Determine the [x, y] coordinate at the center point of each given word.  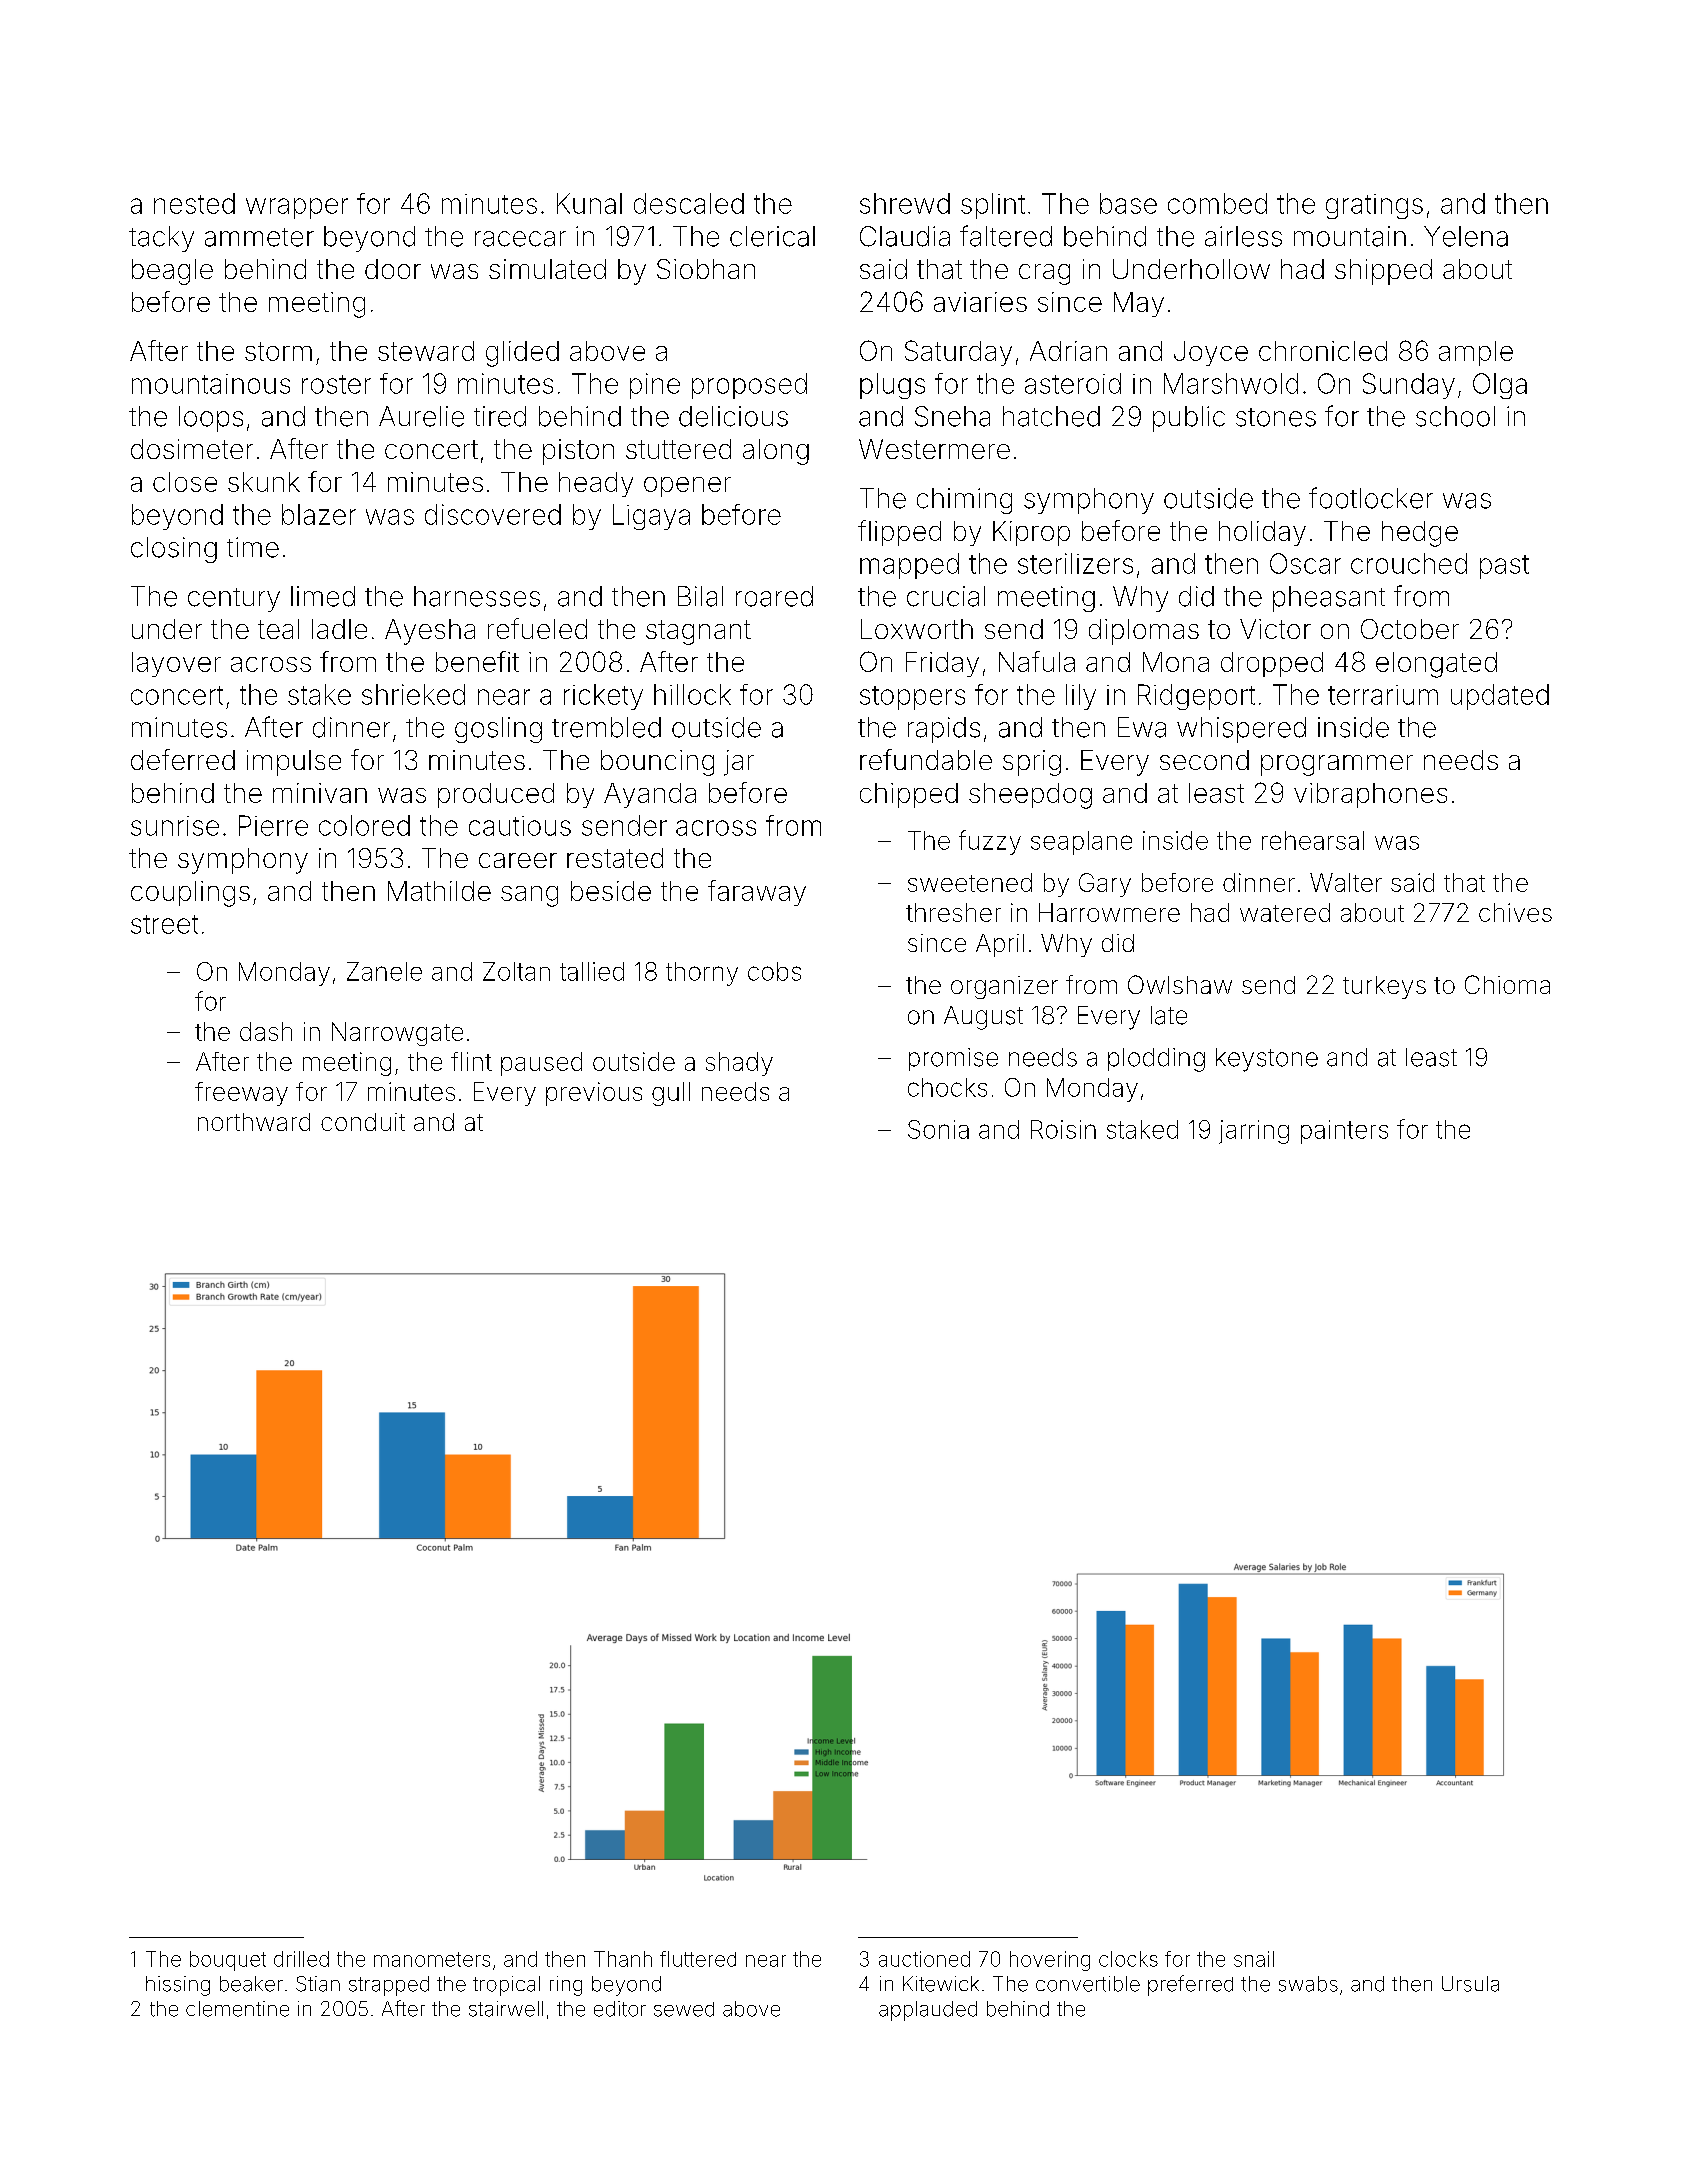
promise [953, 1059]
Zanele [384, 971]
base [1128, 203]
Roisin [1063, 1129]
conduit [363, 1122]
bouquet [228, 1961]
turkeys [1384, 987]
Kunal [589, 203]
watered [1285, 912]
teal [278, 629]
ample [1476, 353]
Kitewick [941, 1984]
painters [1344, 1132]
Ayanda [650, 795]
